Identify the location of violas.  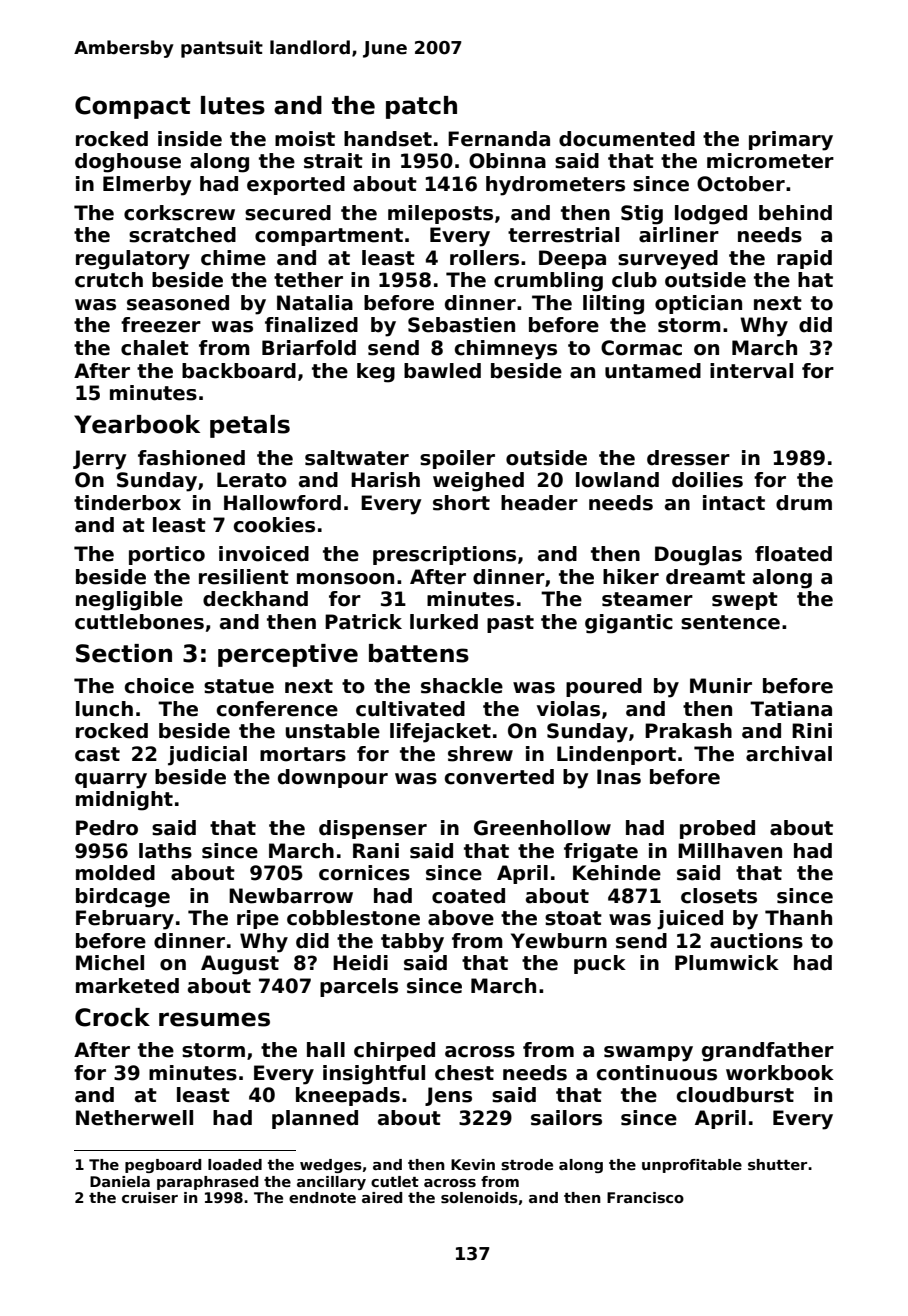
(568, 709).
